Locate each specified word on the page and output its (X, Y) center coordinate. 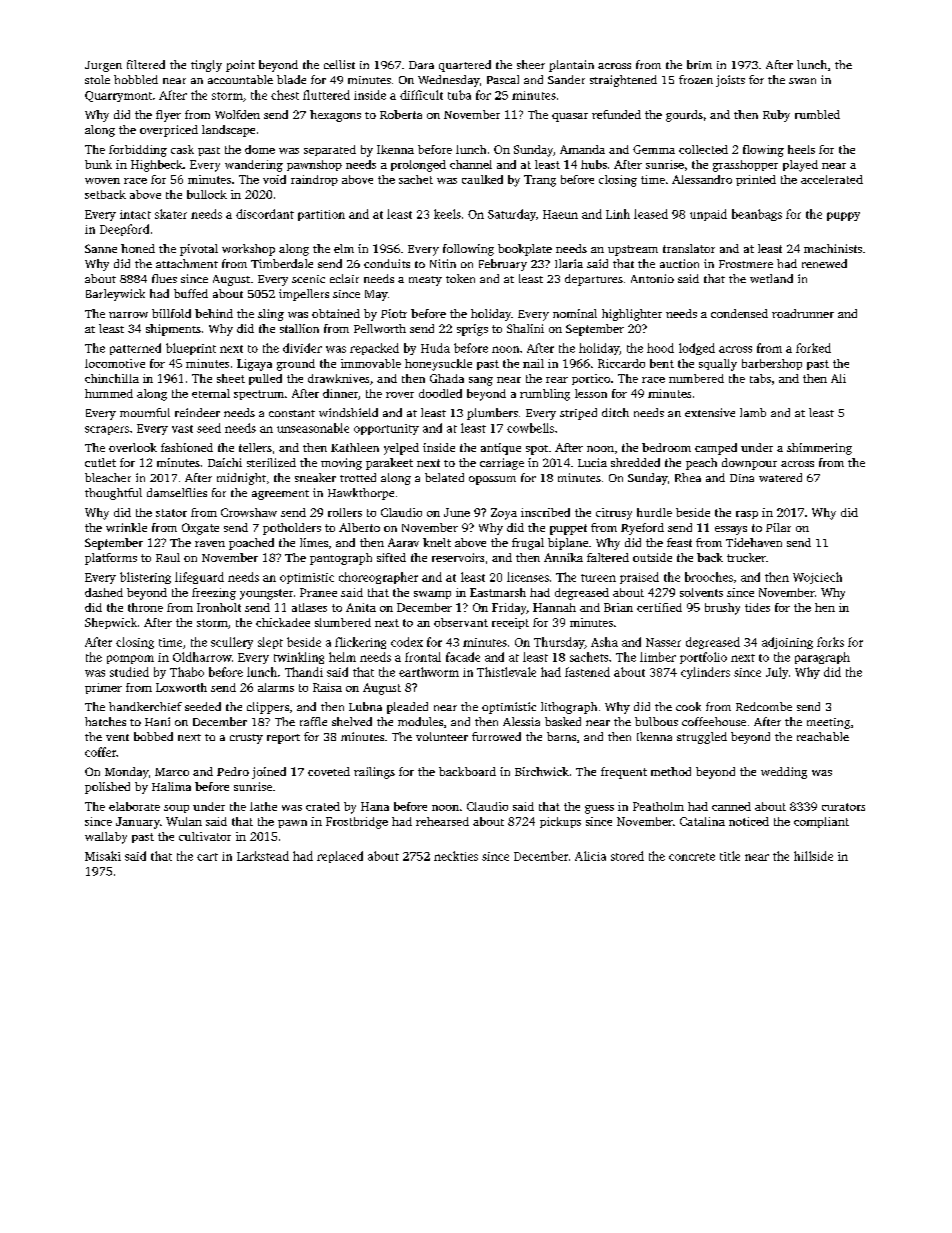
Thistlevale (506, 672)
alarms (276, 687)
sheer (531, 64)
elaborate (134, 806)
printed (756, 180)
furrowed (496, 736)
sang (481, 381)
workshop (248, 250)
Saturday (512, 215)
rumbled (817, 114)
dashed (104, 592)
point (240, 66)
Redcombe (764, 706)
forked (813, 348)
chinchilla (112, 378)
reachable (823, 736)
